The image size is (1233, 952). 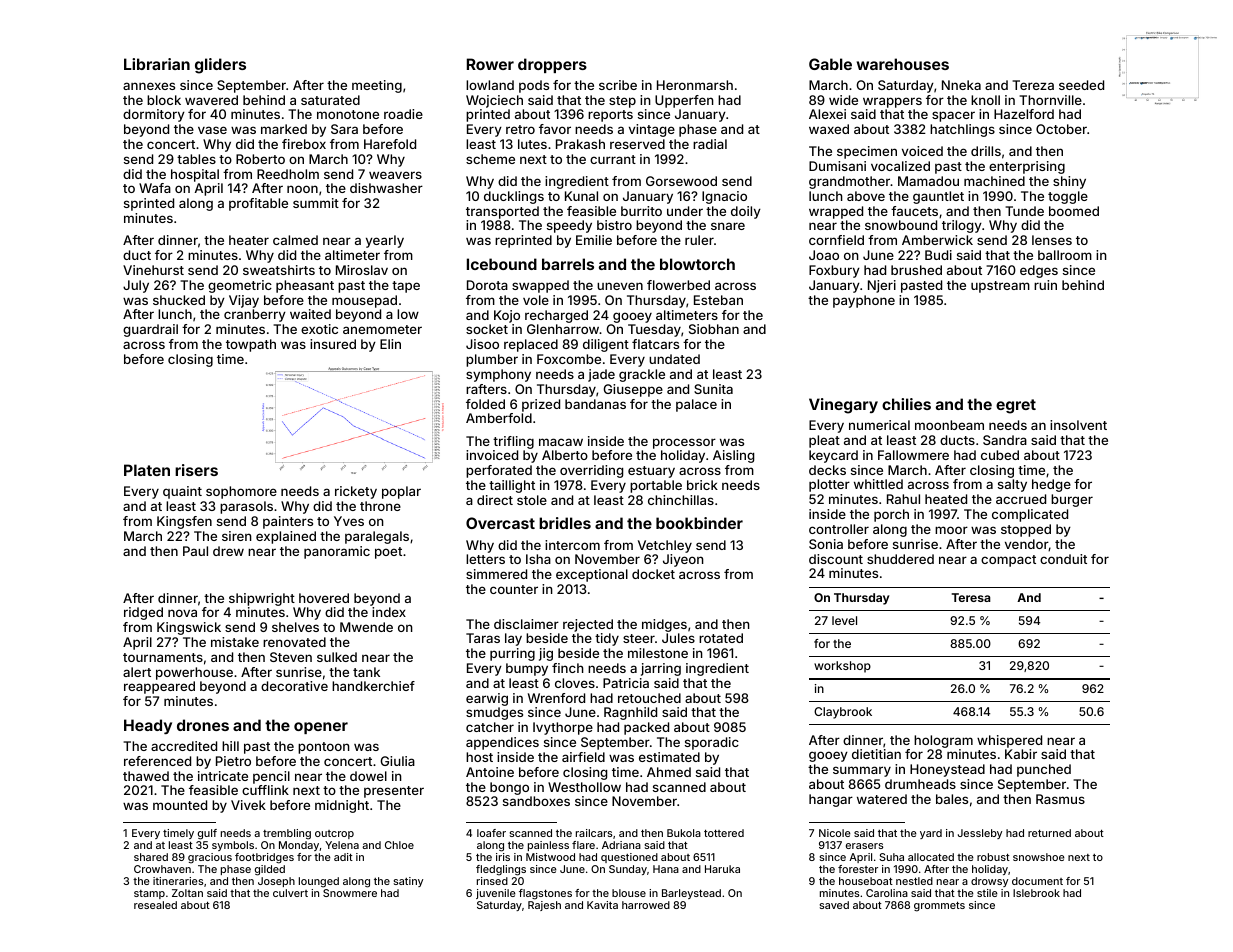 What do you see at coordinates (401, 492) in the screenshot?
I see `poplar` at bounding box center [401, 492].
